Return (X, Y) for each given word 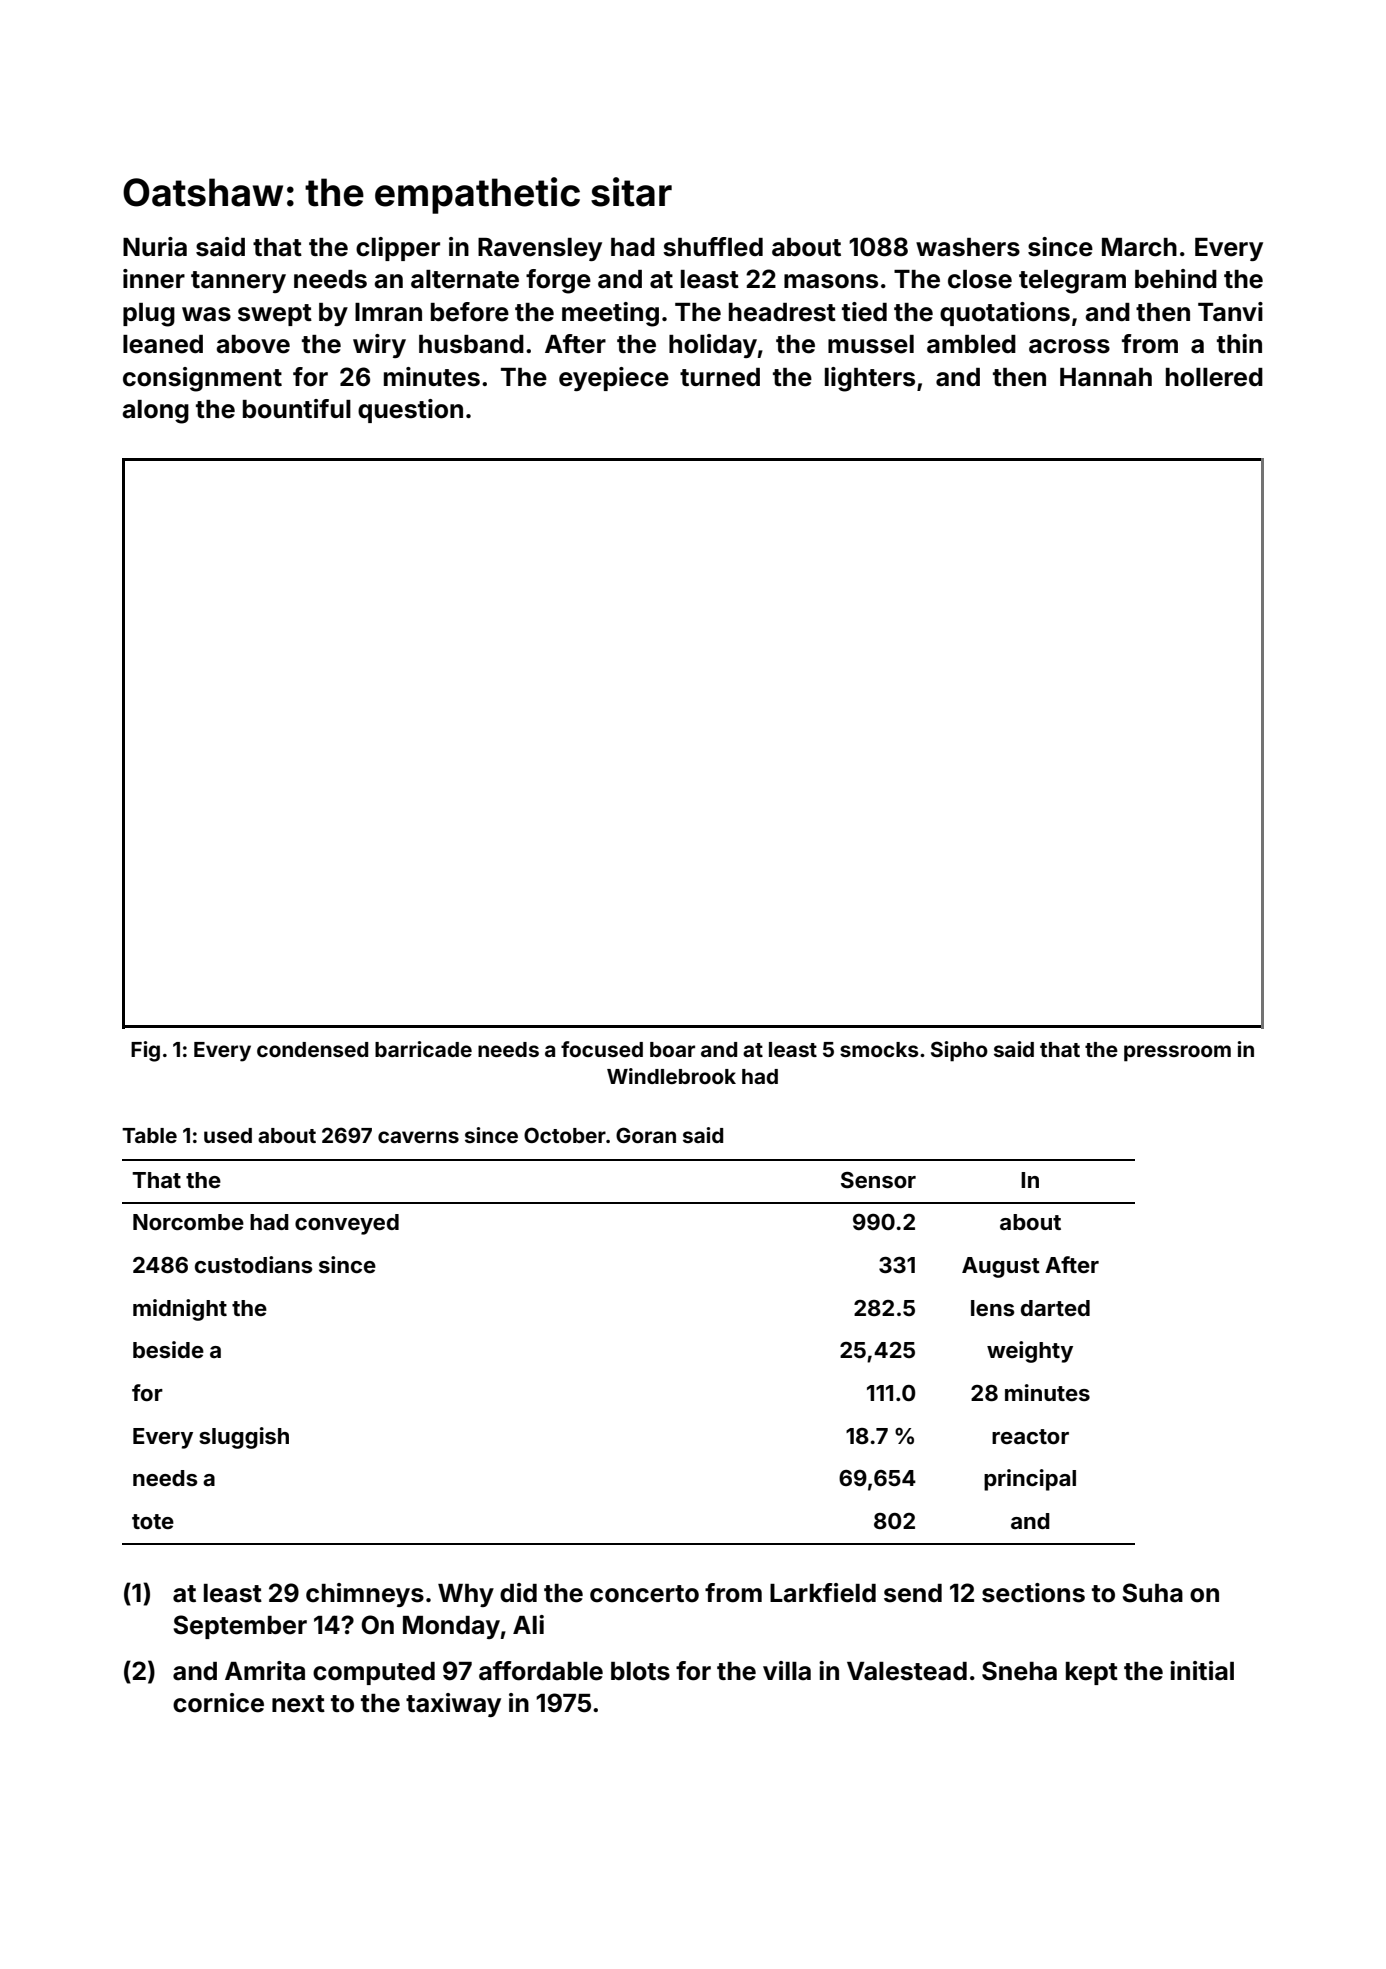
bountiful (297, 409)
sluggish (244, 1438)
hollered (1214, 377)
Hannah (1106, 377)
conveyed (347, 1224)
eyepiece (614, 379)
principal (1030, 1480)
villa (787, 1671)
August (1001, 1267)
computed (374, 1673)
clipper (398, 249)
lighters (870, 379)
